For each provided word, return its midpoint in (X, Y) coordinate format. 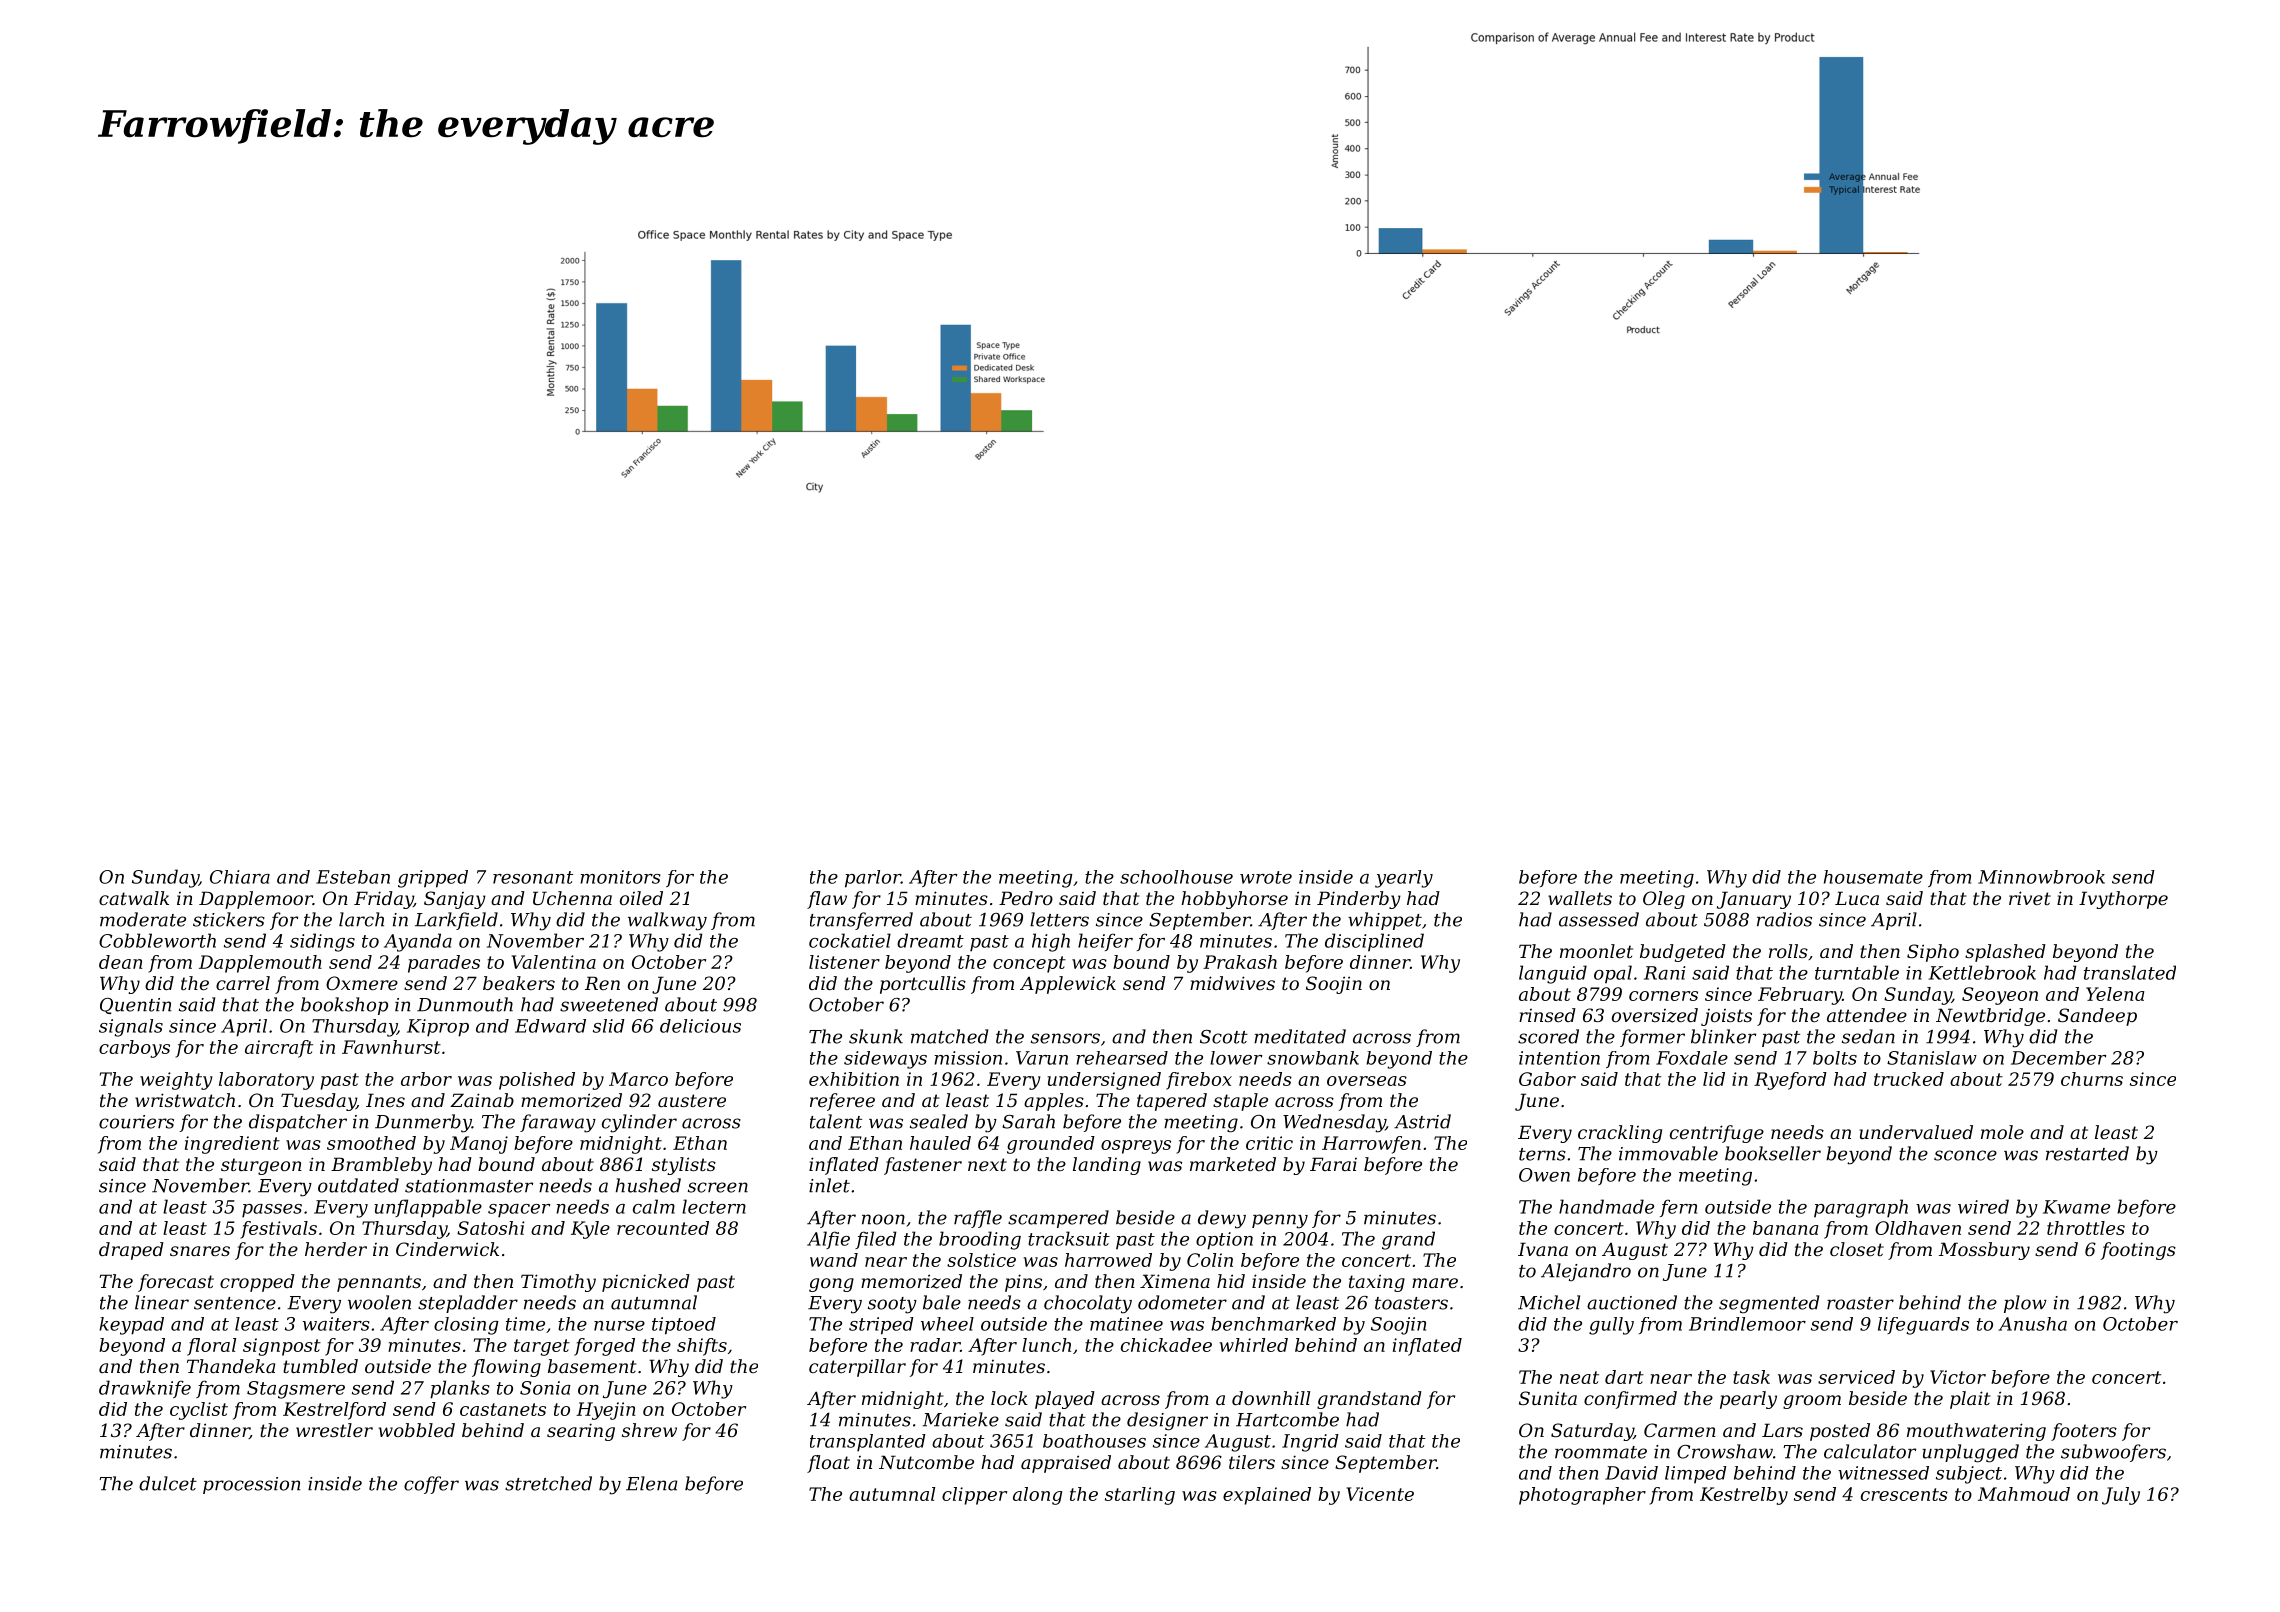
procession (252, 1485)
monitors (620, 877)
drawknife (145, 1389)
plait (1970, 1400)
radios (1784, 919)
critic (1269, 1143)
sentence (235, 1303)
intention (1559, 1058)
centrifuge (1717, 1134)
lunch (1046, 1345)
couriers (136, 1122)
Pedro (1026, 898)
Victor (1958, 1377)
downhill (1271, 1398)
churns (2092, 1079)
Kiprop (438, 1028)
